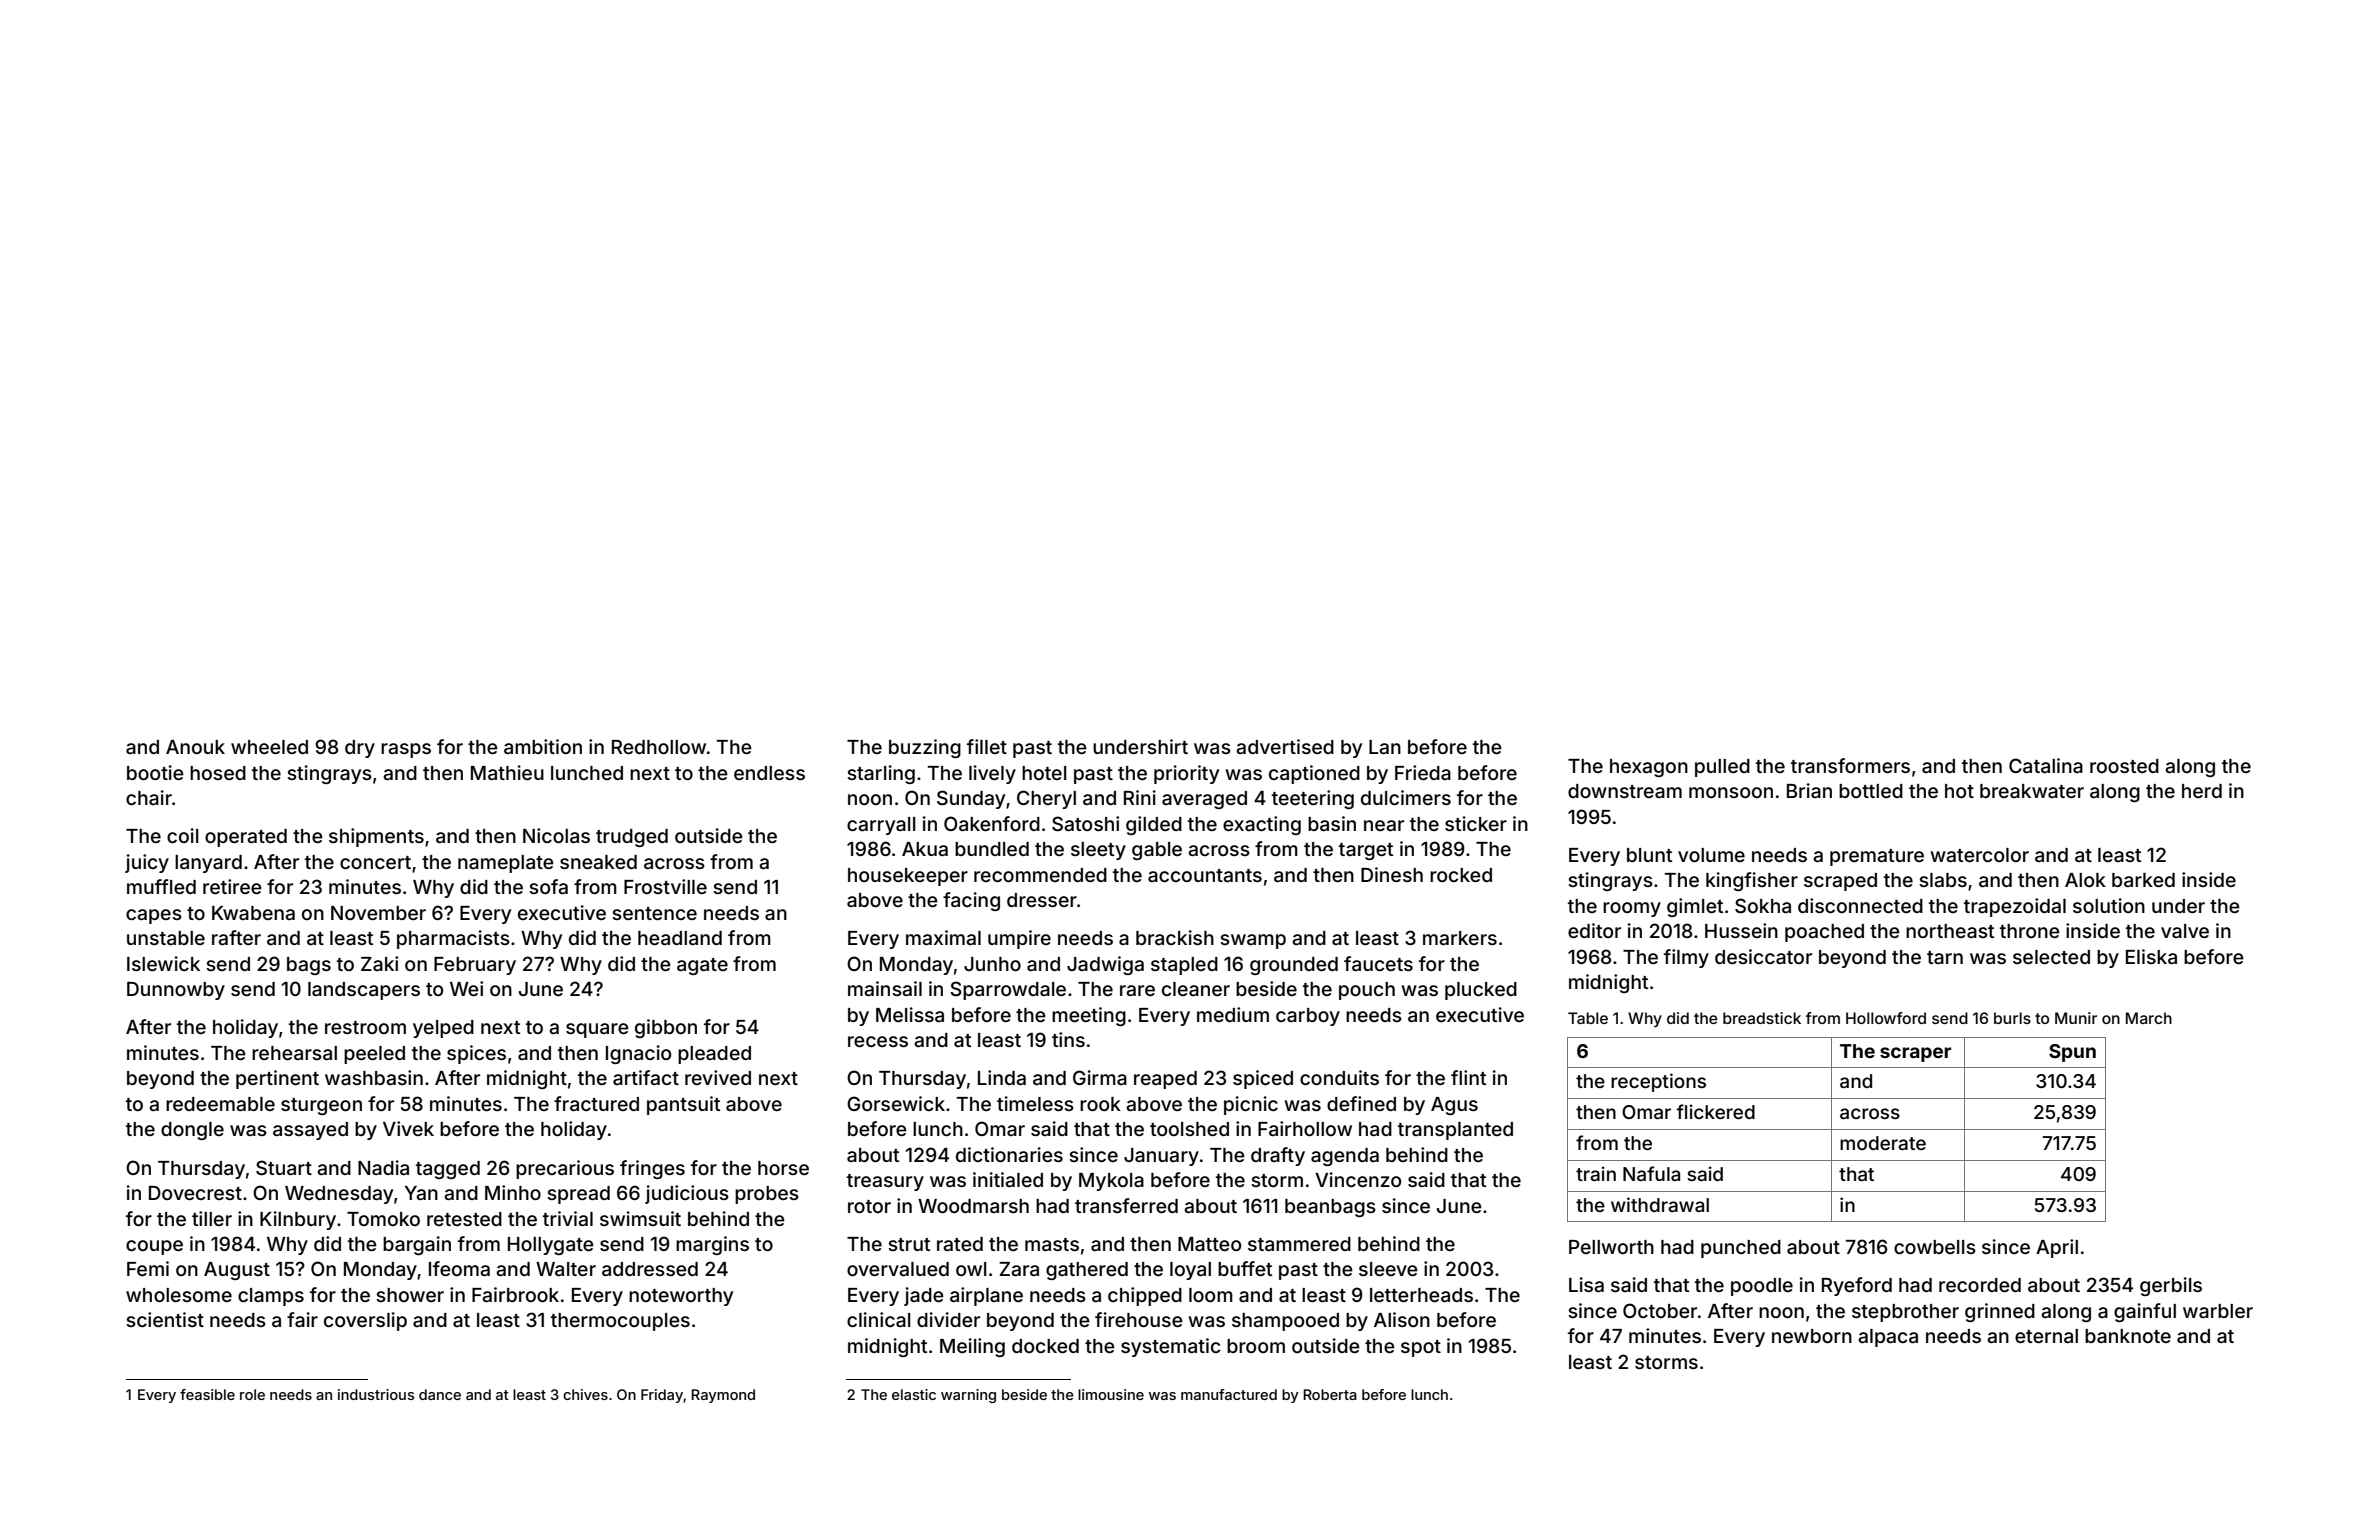 This page has width=2380, height=1540. I want to click on eternal, so click(2046, 1336).
